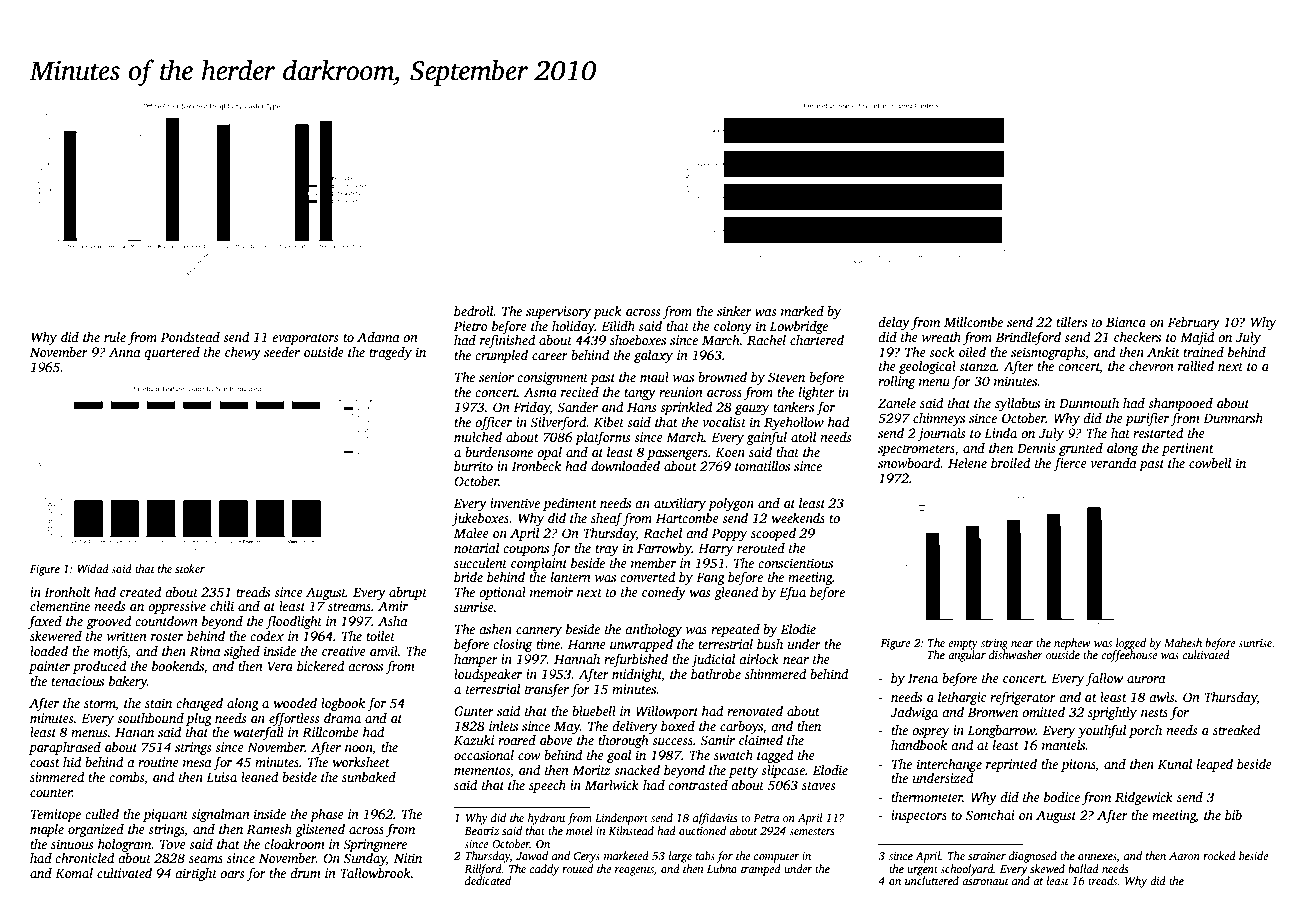 This document has height=924, width=1308. Describe the element at coordinates (607, 312) in the document. I see `puck` at that location.
